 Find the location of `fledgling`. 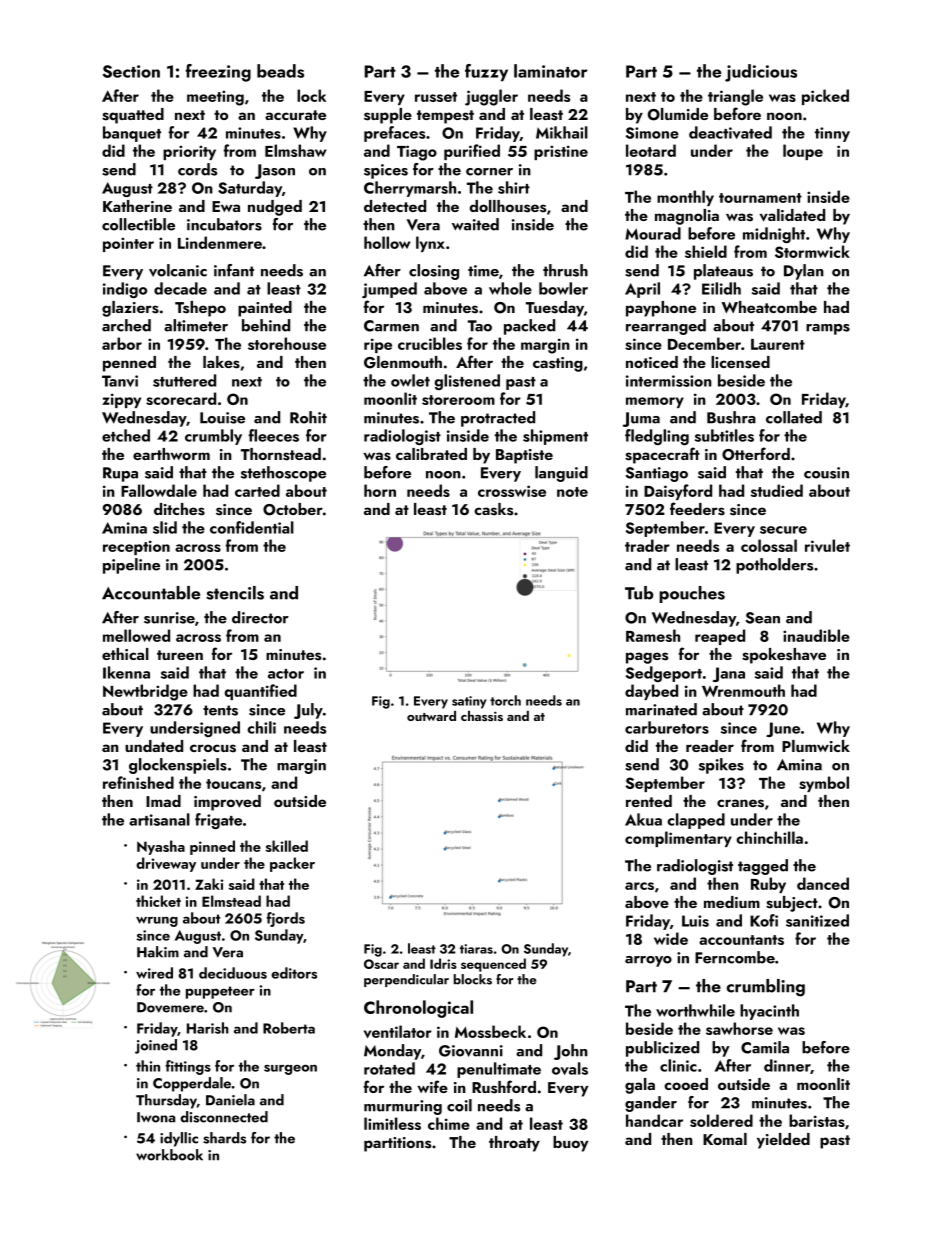

fledgling is located at coordinates (657, 437).
